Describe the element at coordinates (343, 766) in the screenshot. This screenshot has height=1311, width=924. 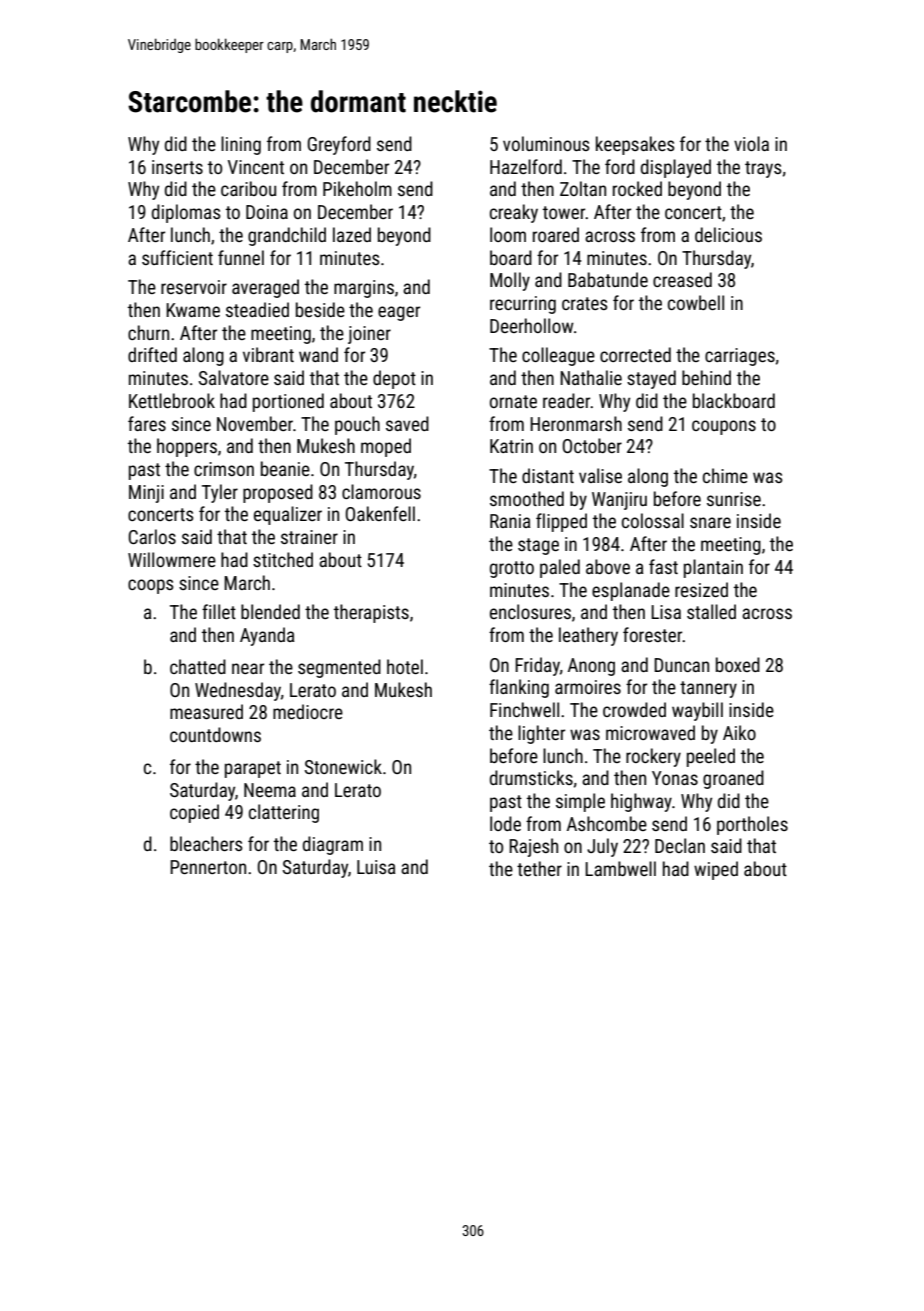
I see `Stonewick` at that location.
